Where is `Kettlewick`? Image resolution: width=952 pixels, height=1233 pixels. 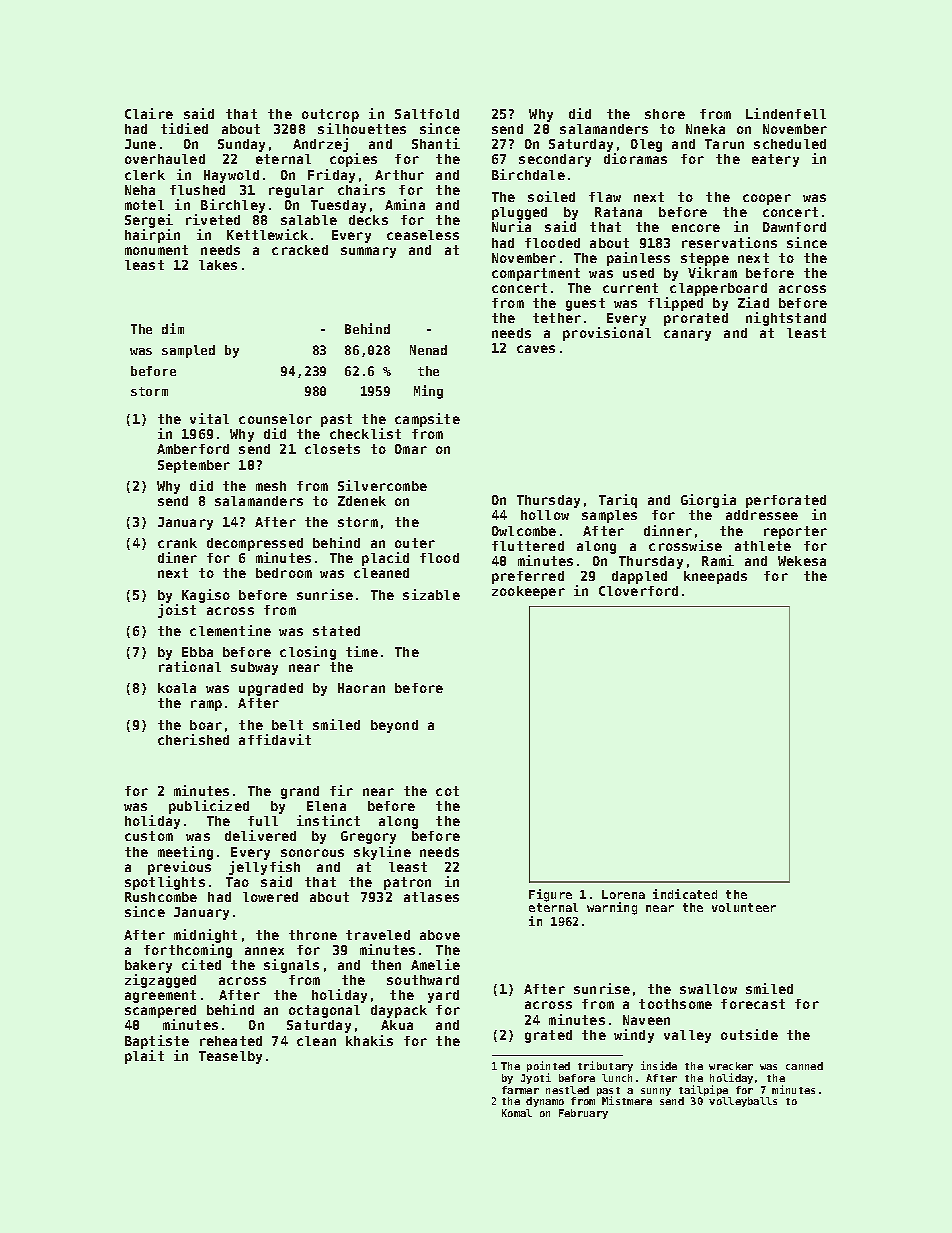
Kettlewick is located at coordinates (267, 234).
